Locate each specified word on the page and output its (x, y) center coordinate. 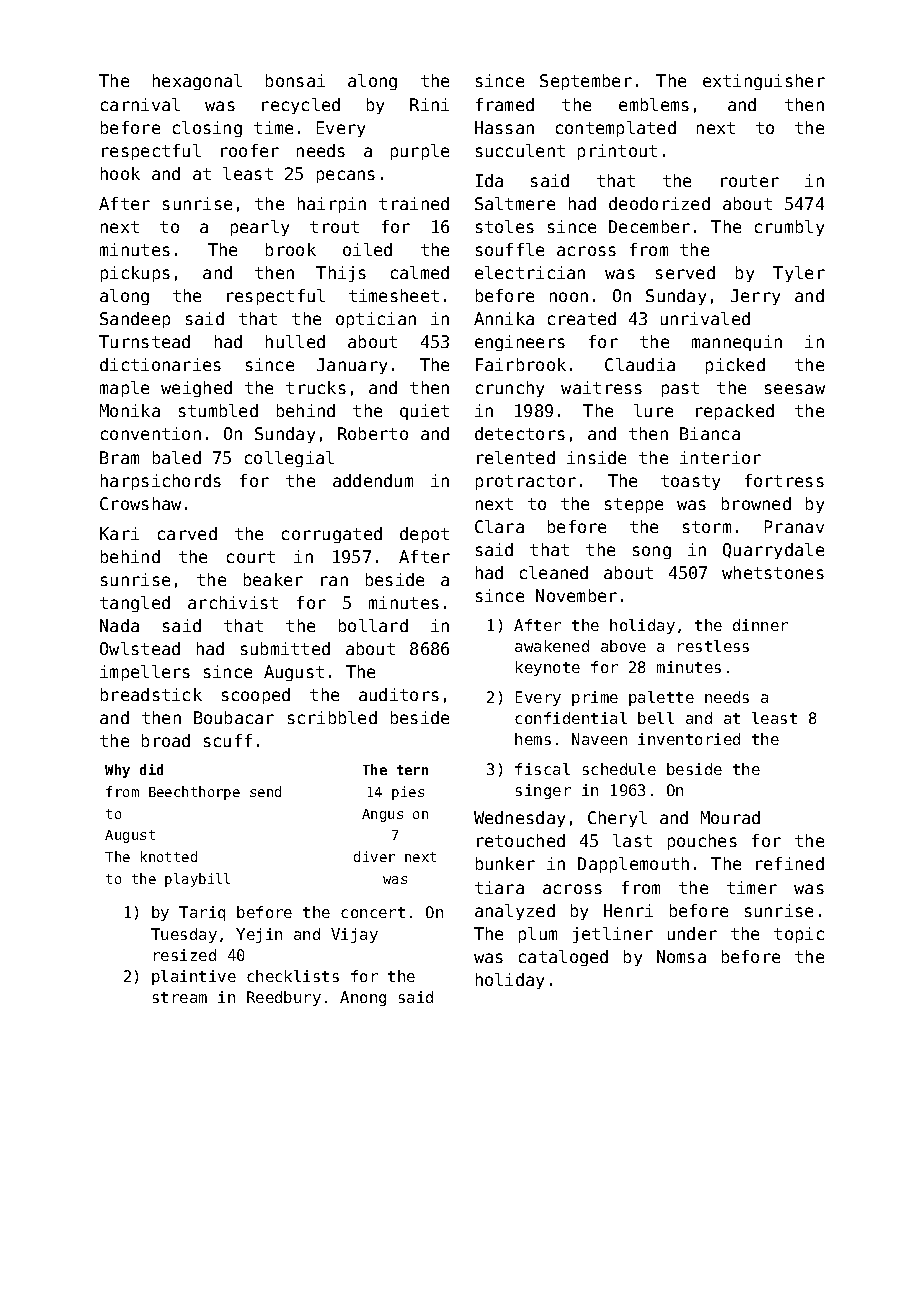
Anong (363, 998)
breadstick (151, 694)
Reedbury (284, 998)
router (750, 181)
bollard (373, 625)
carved (187, 533)
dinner (760, 625)
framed (505, 104)
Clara (499, 526)
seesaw (795, 389)
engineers (520, 343)
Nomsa (681, 956)
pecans (346, 176)
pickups (135, 274)
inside (596, 457)
